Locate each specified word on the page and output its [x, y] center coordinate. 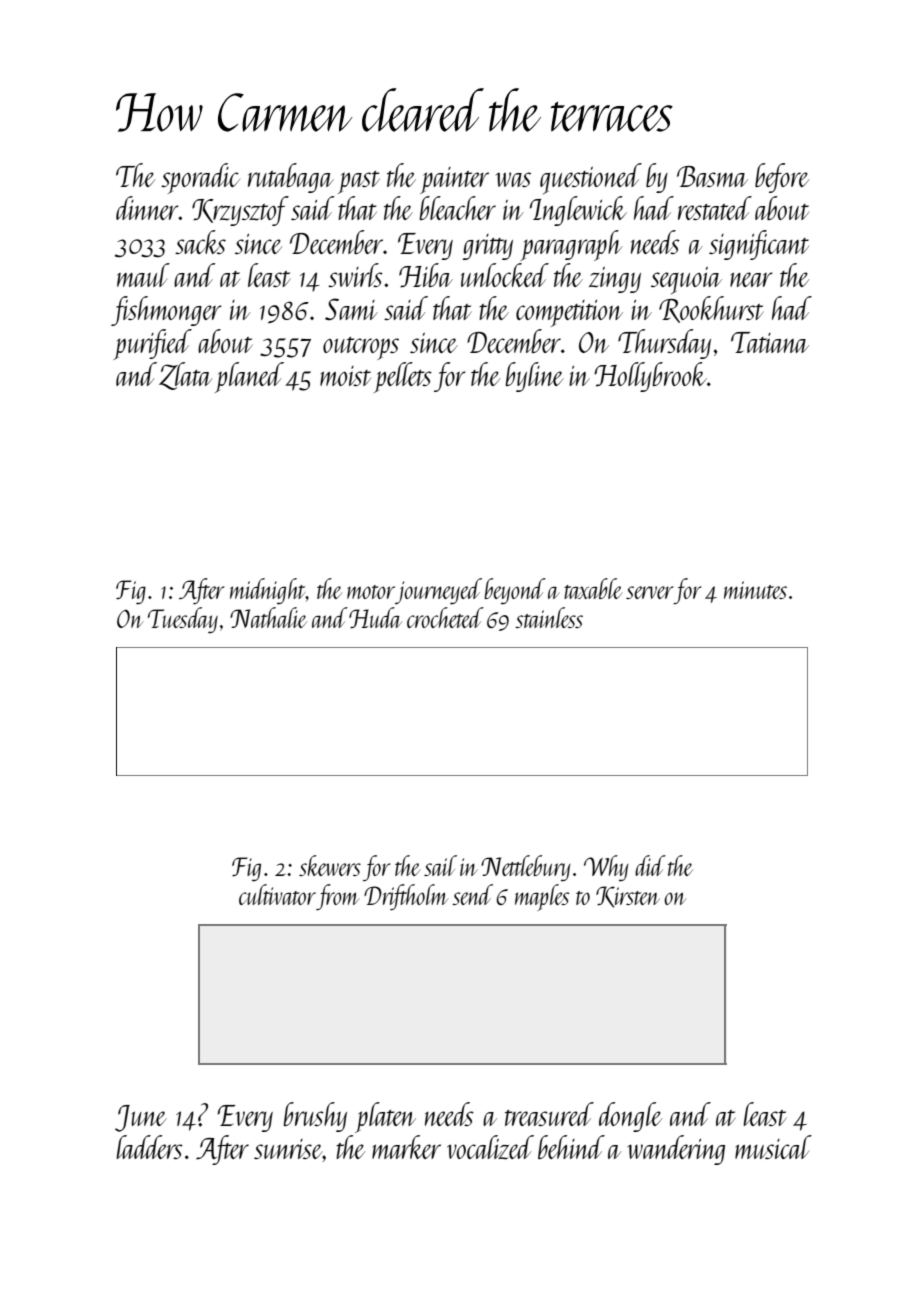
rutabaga [291, 178]
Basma [712, 176]
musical [773, 1147]
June [141, 1118]
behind [571, 1147]
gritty [488, 247]
